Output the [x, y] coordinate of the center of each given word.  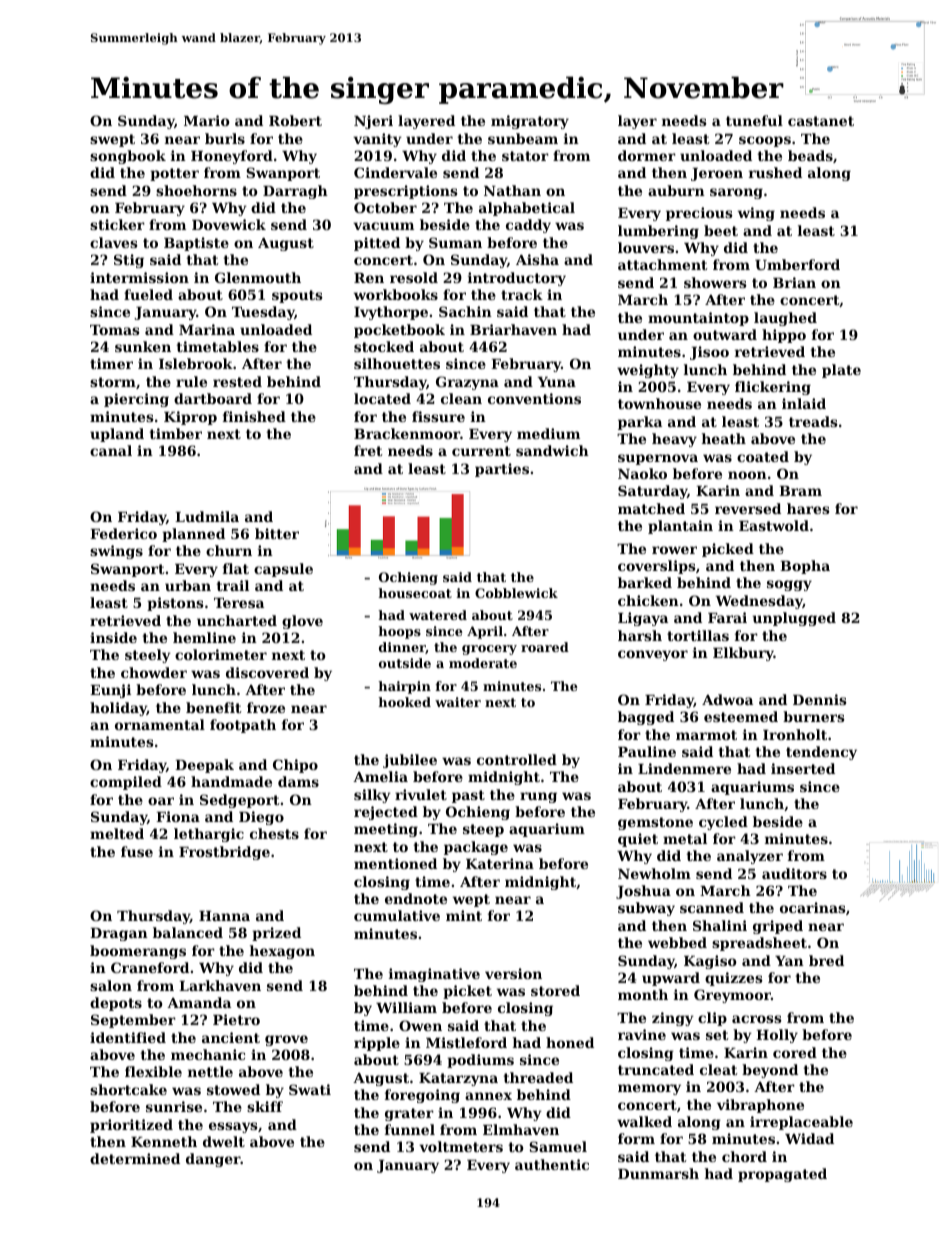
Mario [207, 120]
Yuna [557, 382]
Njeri [373, 122]
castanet [821, 121]
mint [464, 915]
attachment [663, 264]
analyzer [750, 857]
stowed [233, 1089]
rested [237, 381]
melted [117, 833]
